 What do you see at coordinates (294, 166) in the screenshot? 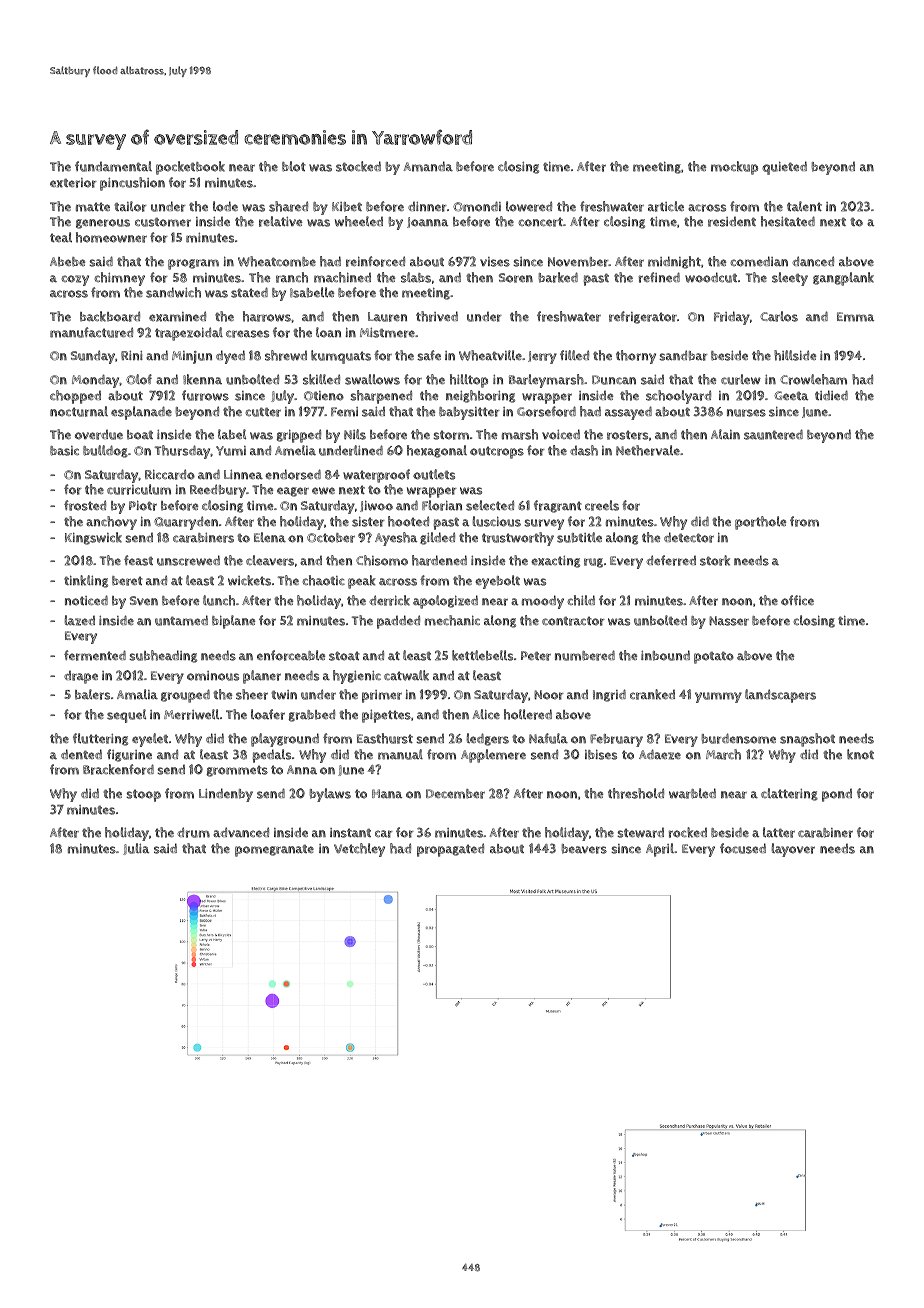
I see `blot` at bounding box center [294, 166].
